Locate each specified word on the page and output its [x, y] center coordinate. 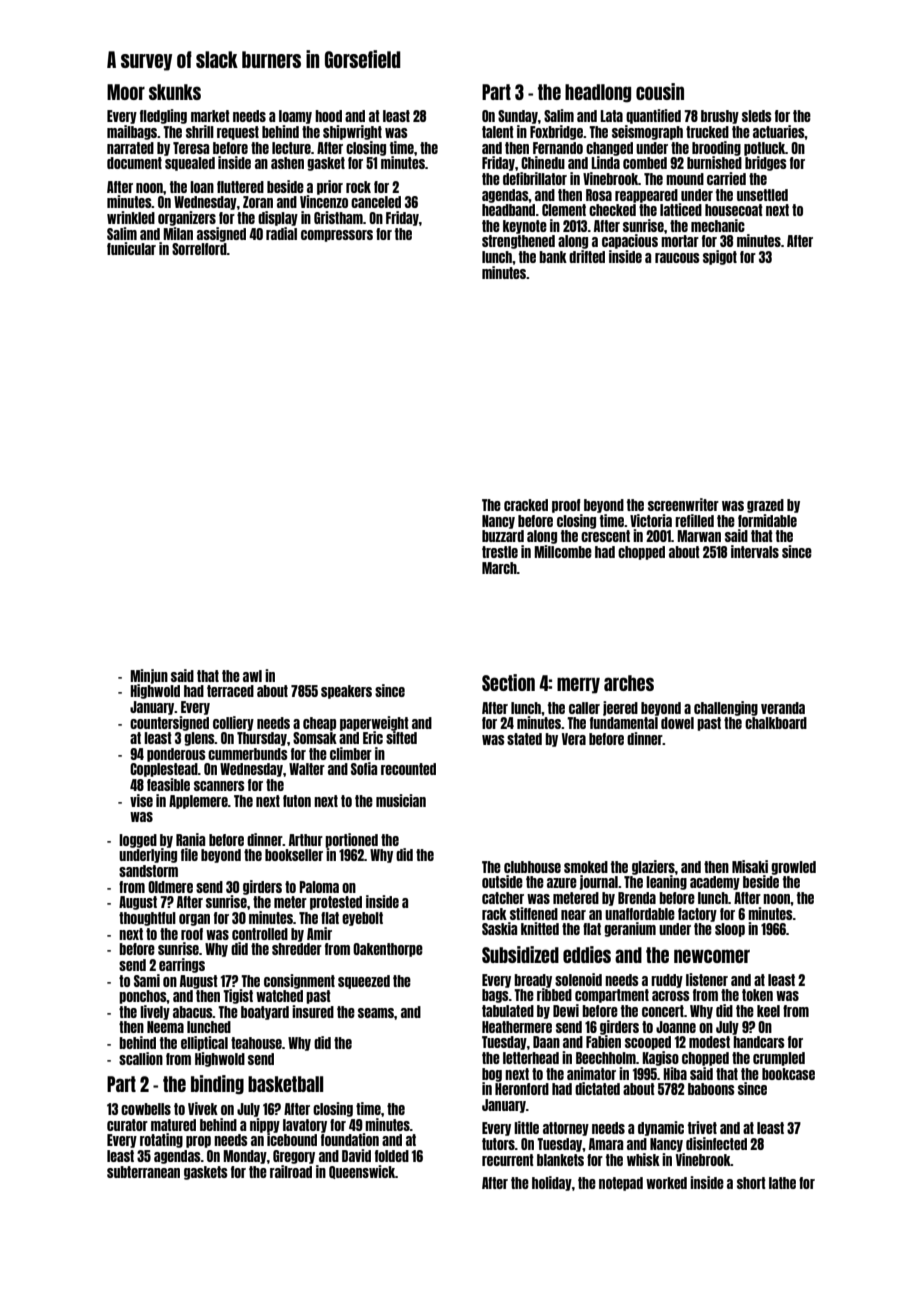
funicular [131, 248]
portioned [351, 840]
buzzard [503, 536]
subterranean [143, 1172]
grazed [765, 506]
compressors [337, 236]
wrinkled [131, 217]
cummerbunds [248, 754]
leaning [666, 882]
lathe [782, 1183]
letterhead [531, 1058]
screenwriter [683, 504]
